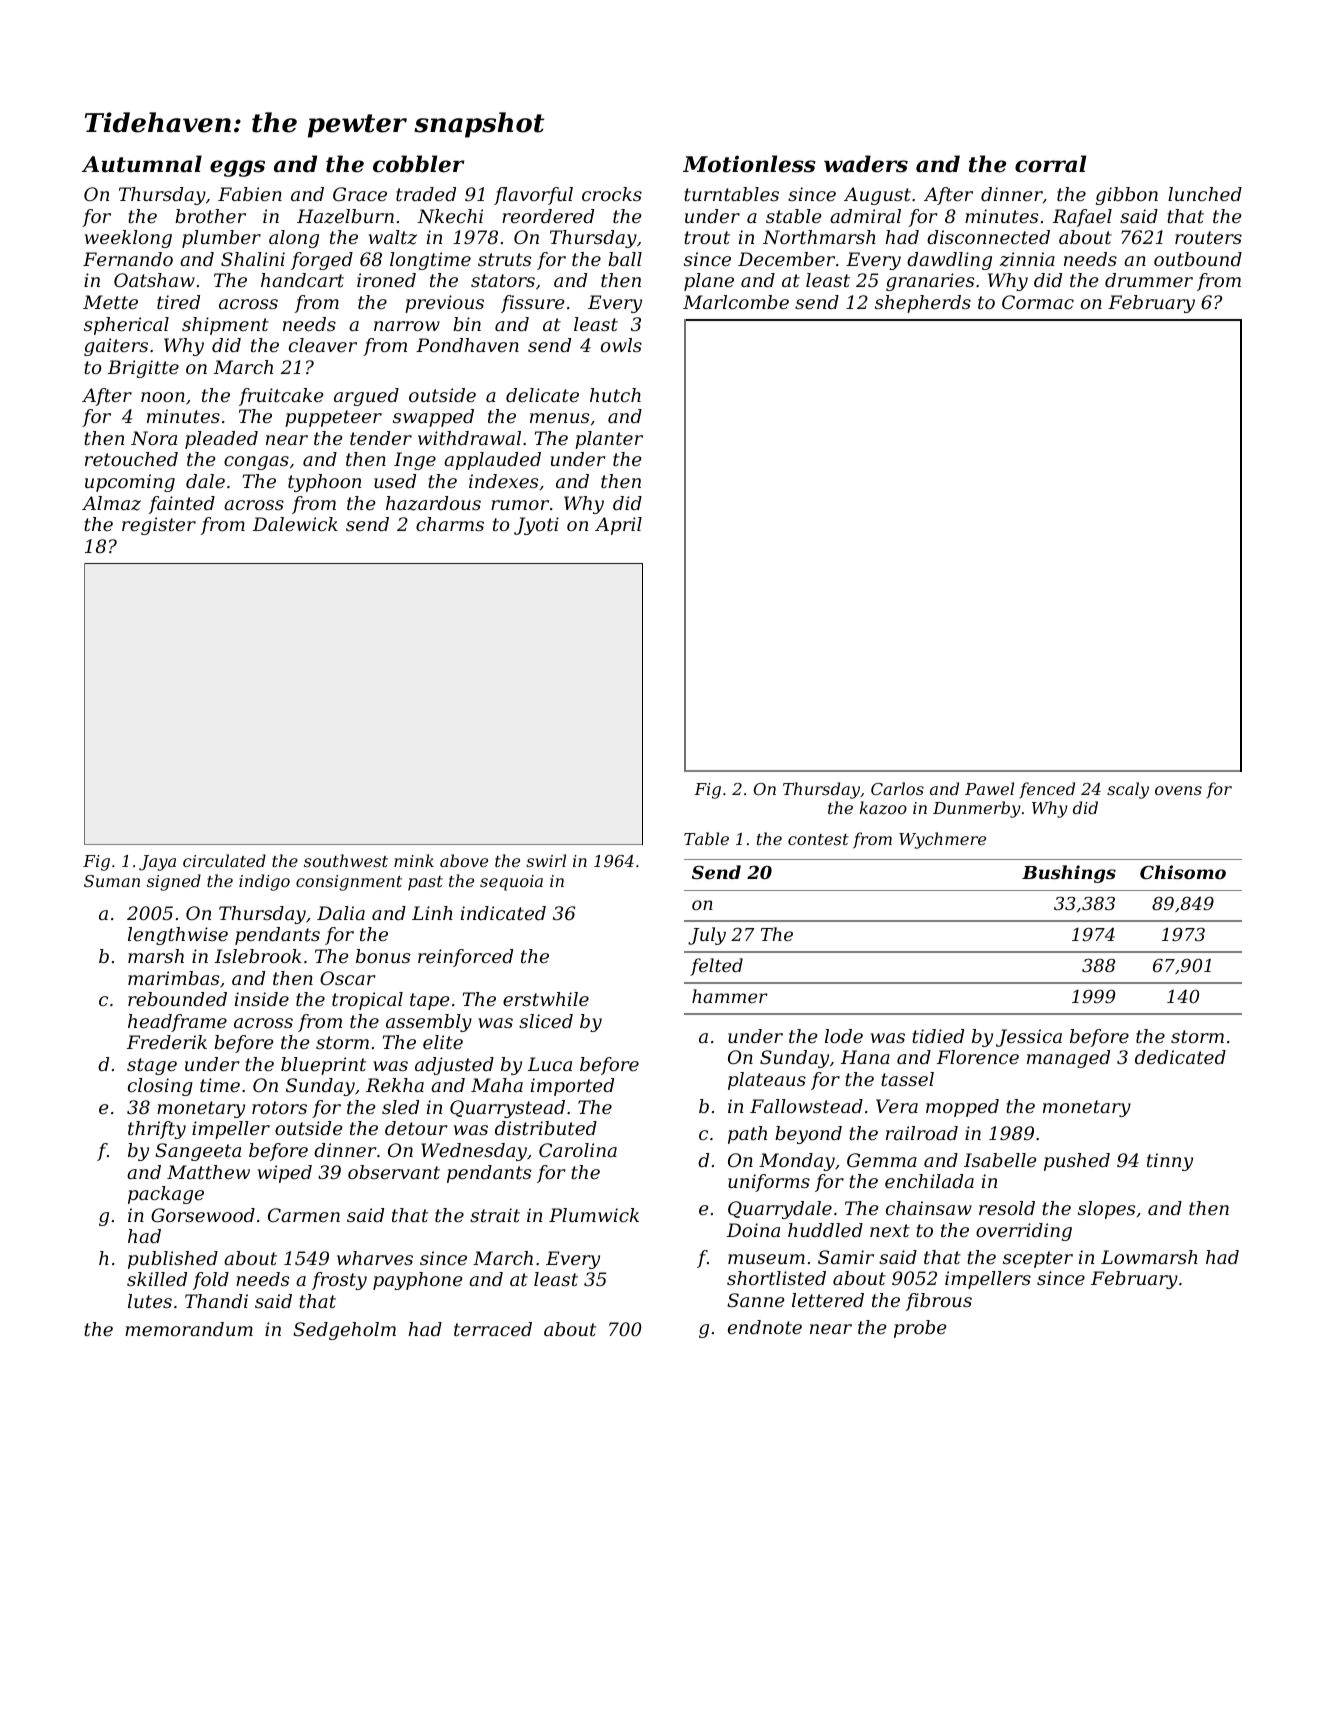 Image resolution: width=1326 pixels, height=1717 pixels. I want to click on Mette, so click(110, 302).
